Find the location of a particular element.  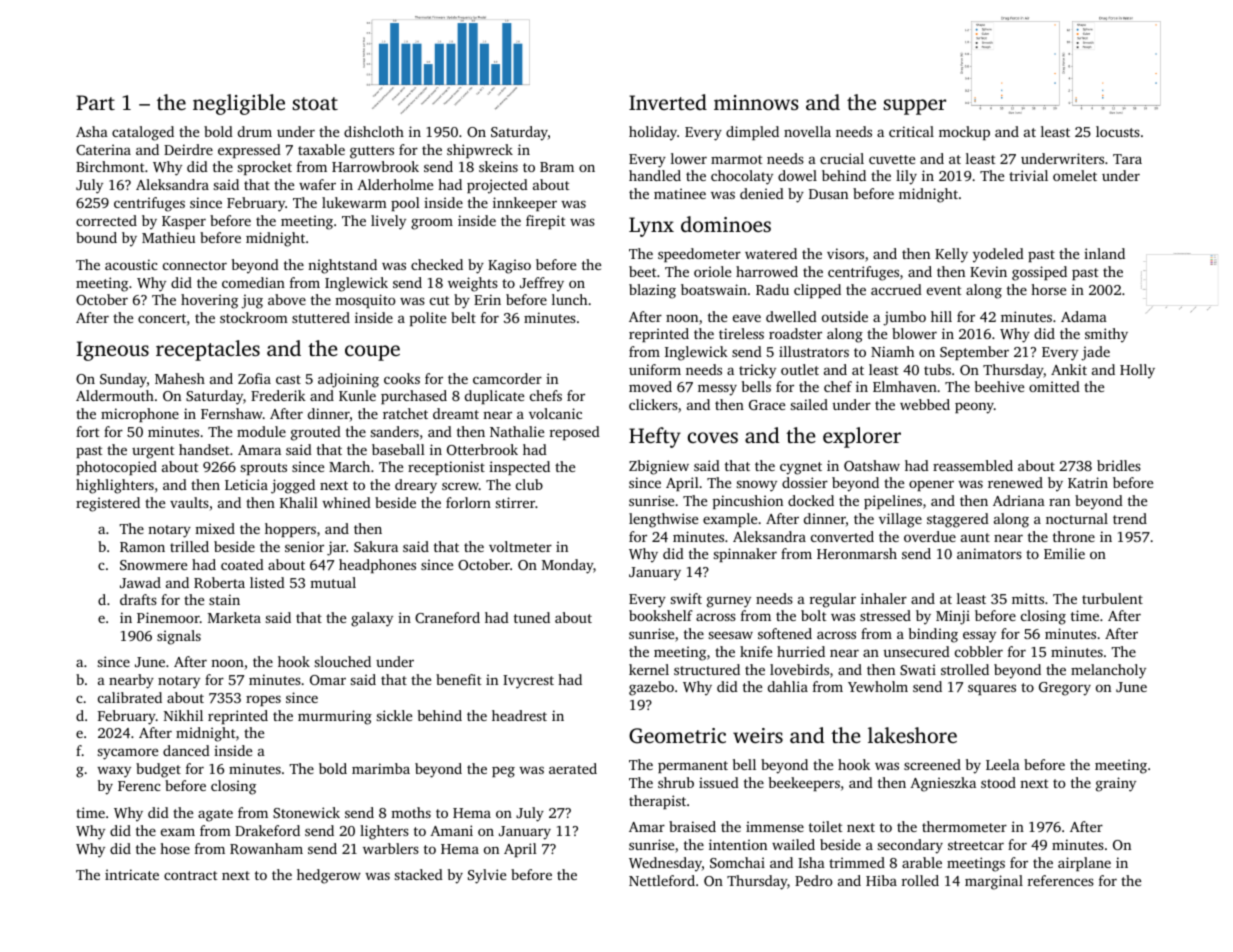

Kagiso is located at coordinates (509, 266).
